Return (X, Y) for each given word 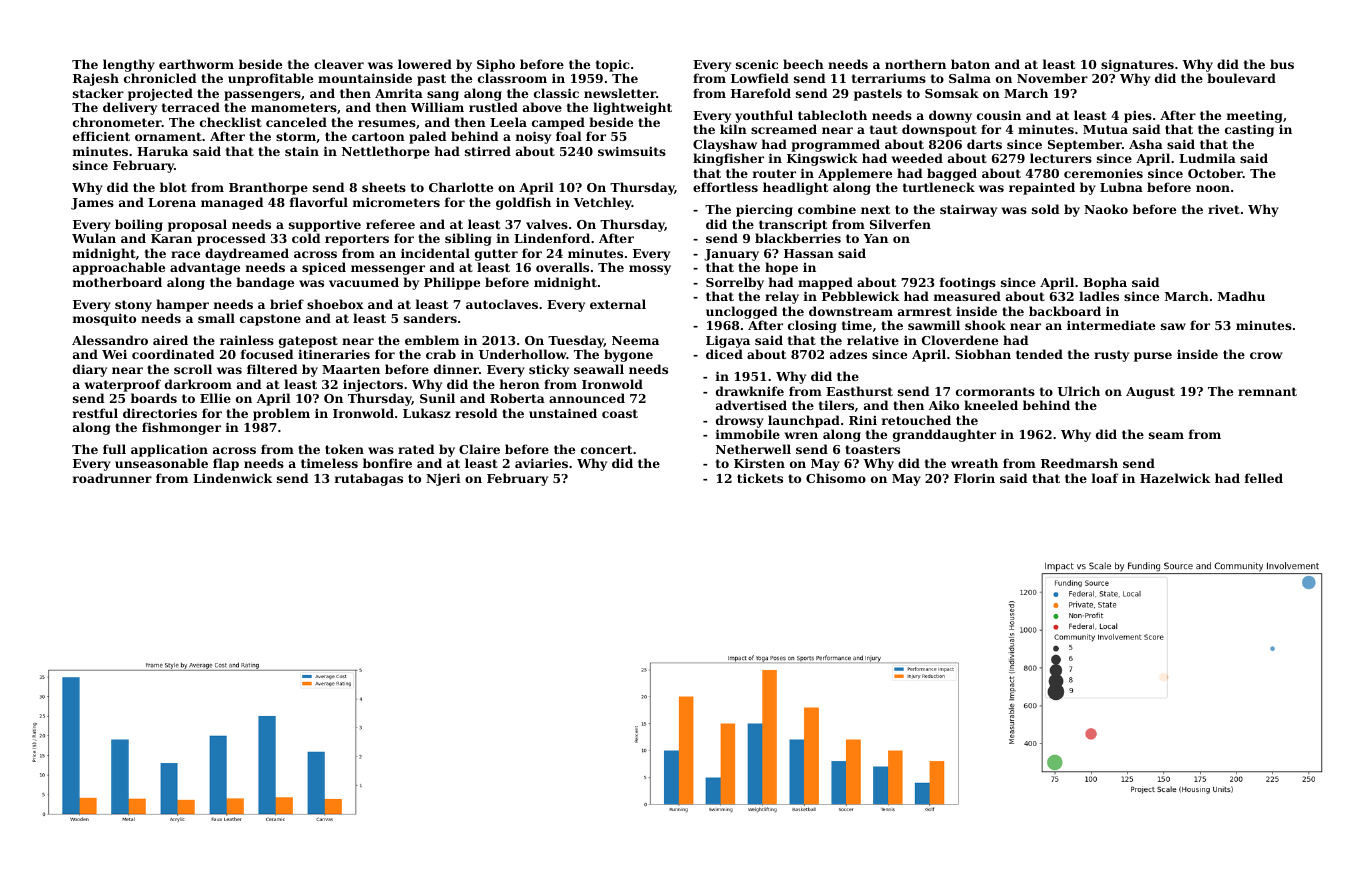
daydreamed (247, 254)
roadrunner (112, 478)
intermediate (1111, 325)
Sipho (496, 65)
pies (1138, 116)
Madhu (1241, 296)
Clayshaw (725, 145)
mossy (650, 270)
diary (90, 370)
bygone (628, 355)
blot (173, 187)
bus (1282, 64)
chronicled (160, 78)
